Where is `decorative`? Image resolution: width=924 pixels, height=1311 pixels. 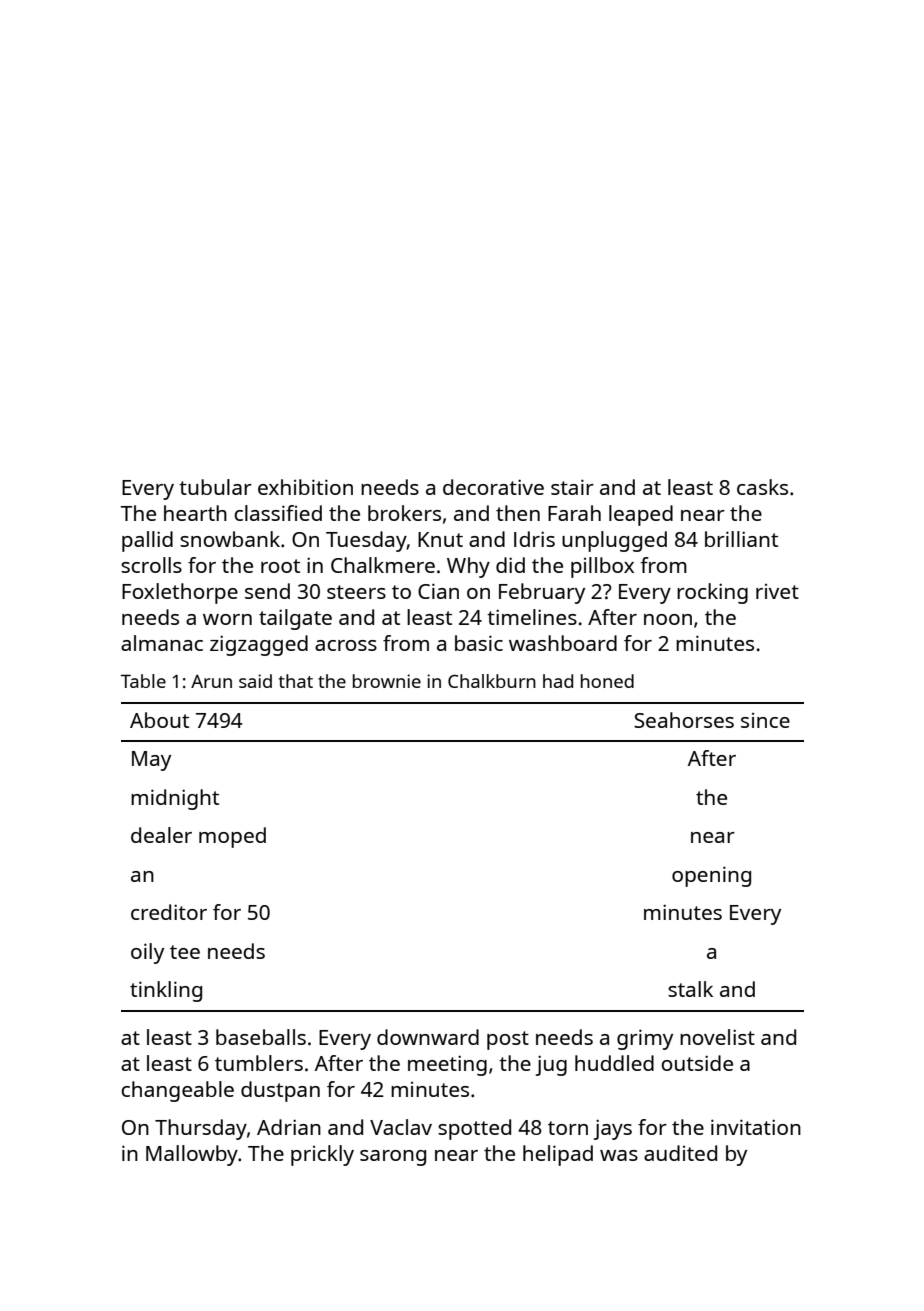
decorative is located at coordinates (493, 487).
